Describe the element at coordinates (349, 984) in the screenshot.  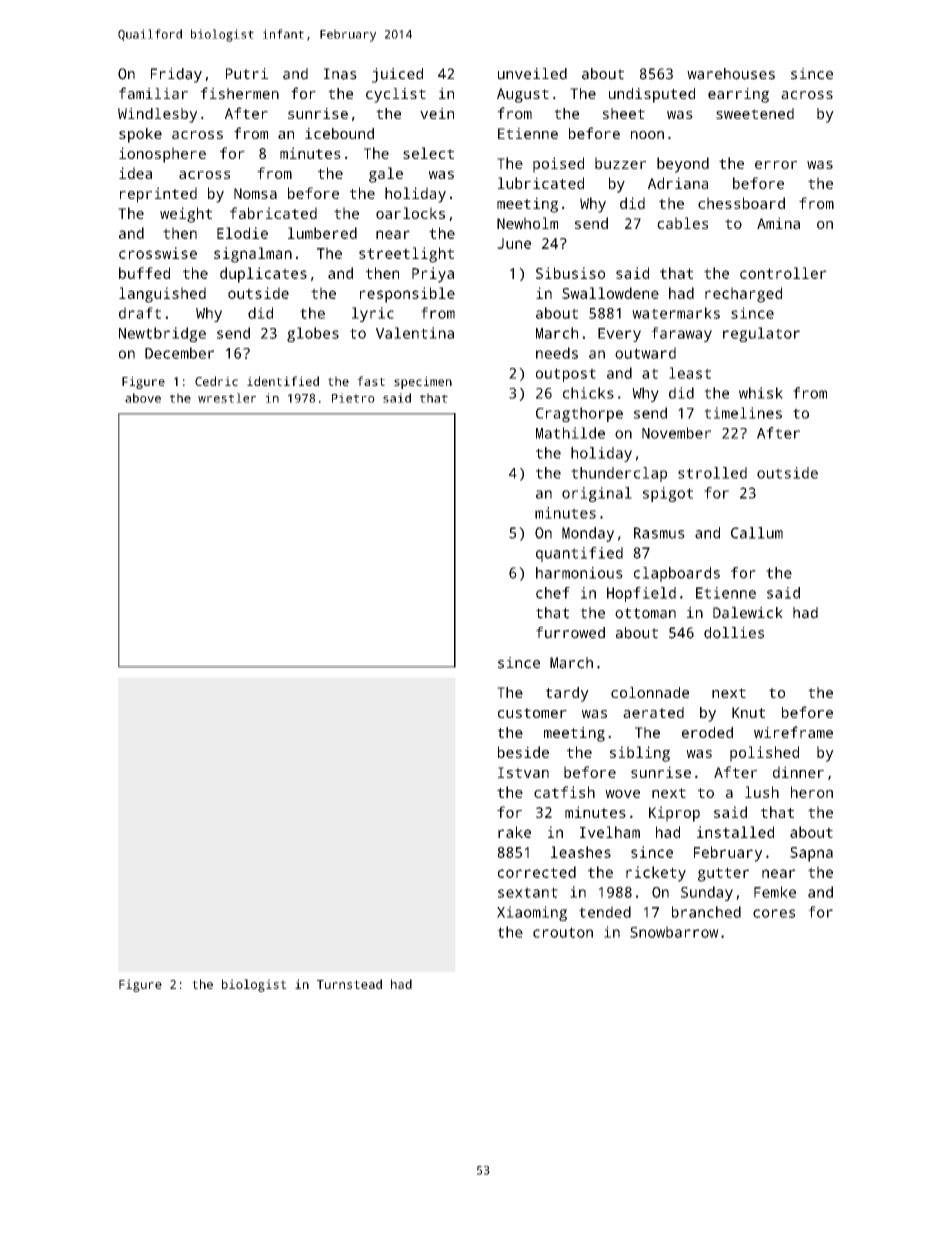
I see `Turnstead` at that location.
